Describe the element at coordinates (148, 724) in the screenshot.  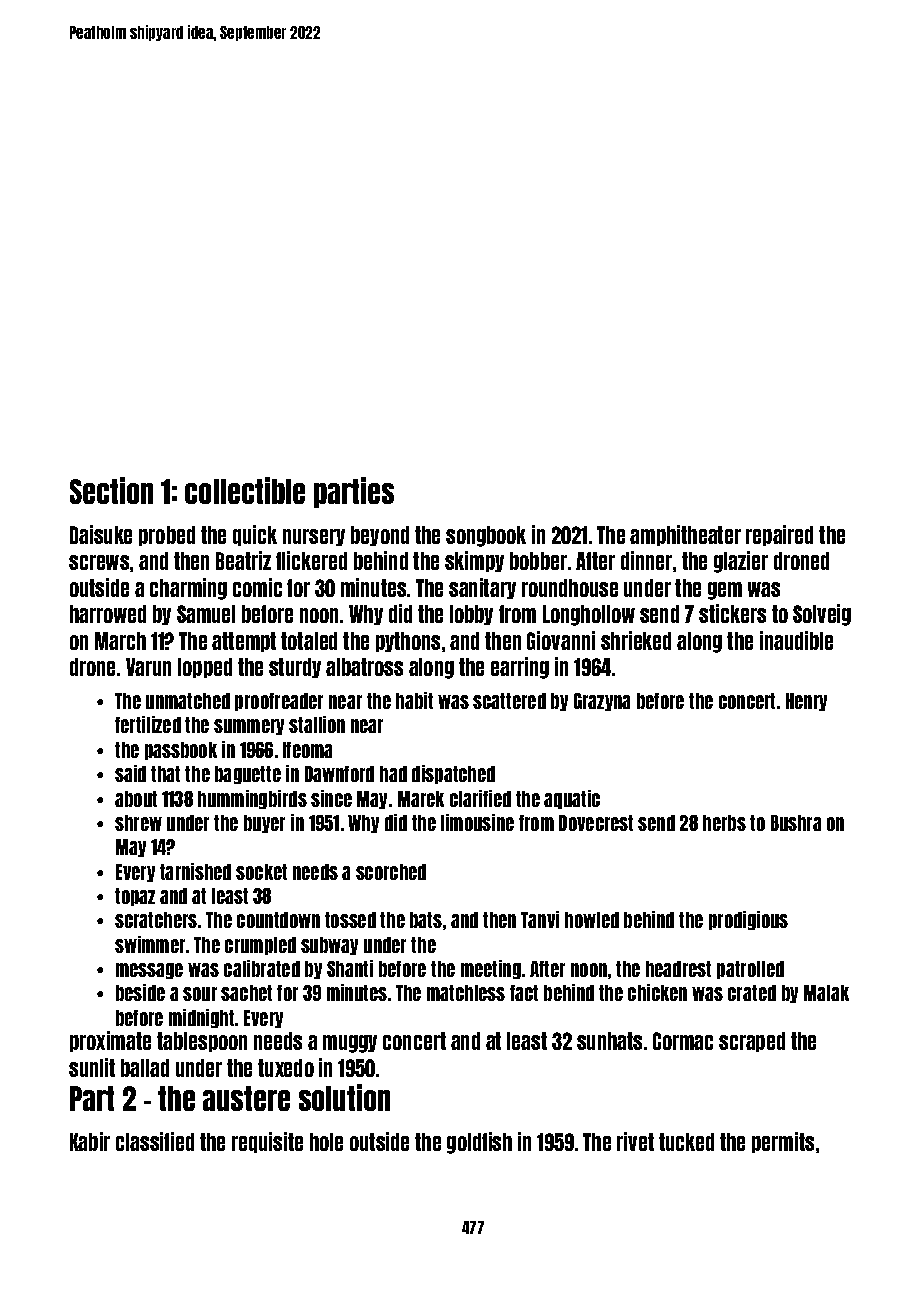
I see `fertilized` at that location.
